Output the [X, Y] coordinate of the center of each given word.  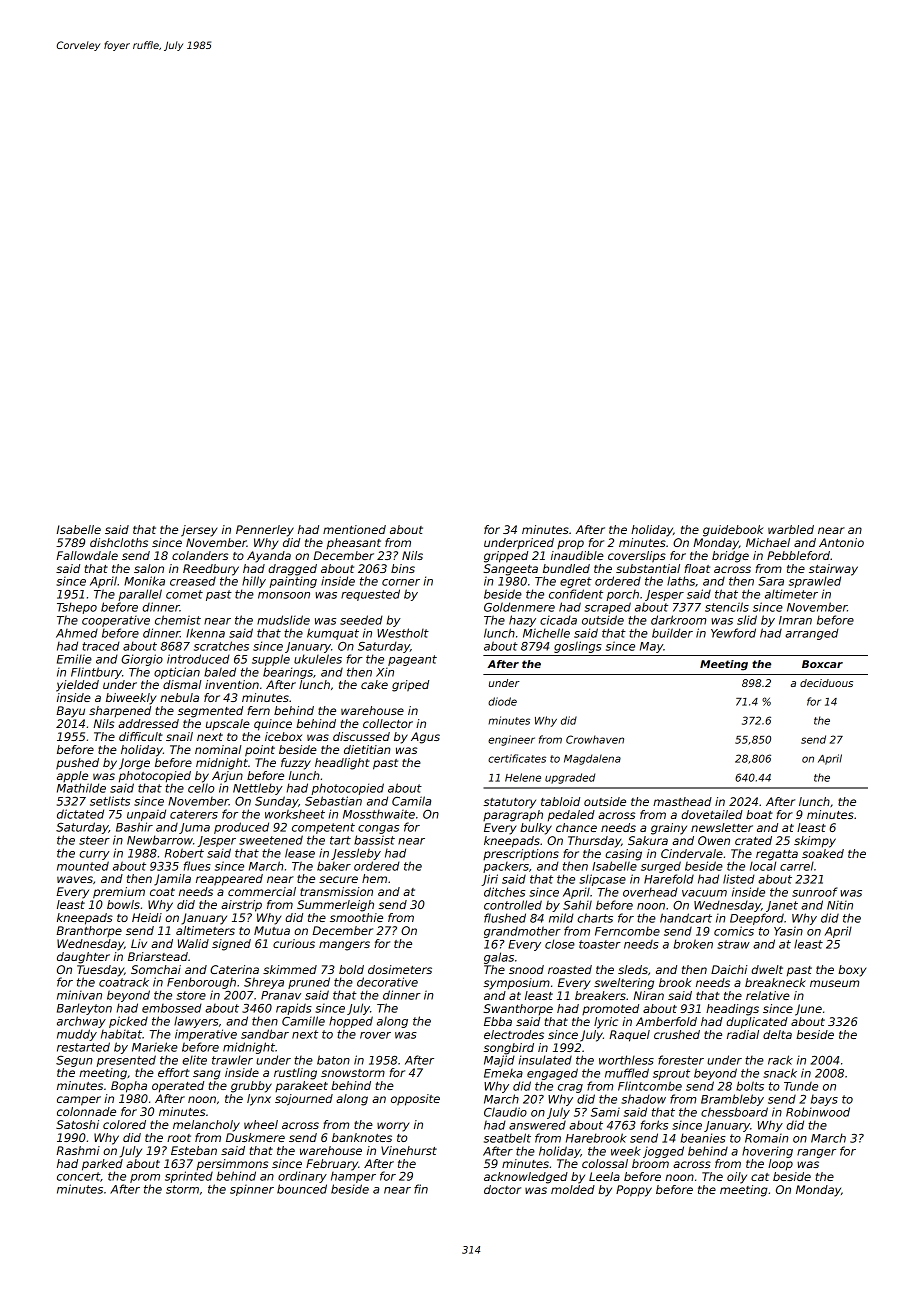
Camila [411, 801]
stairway [833, 570]
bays [824, 1100]
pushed [77, 764]
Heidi [147, 917]
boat [759, 814]
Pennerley [265, 531]
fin [421, 1189]
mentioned [354, 529]
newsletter [722, 827]
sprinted [189, 1177]
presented [126, 1061]
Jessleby [356, 854]
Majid [499, 1061]
